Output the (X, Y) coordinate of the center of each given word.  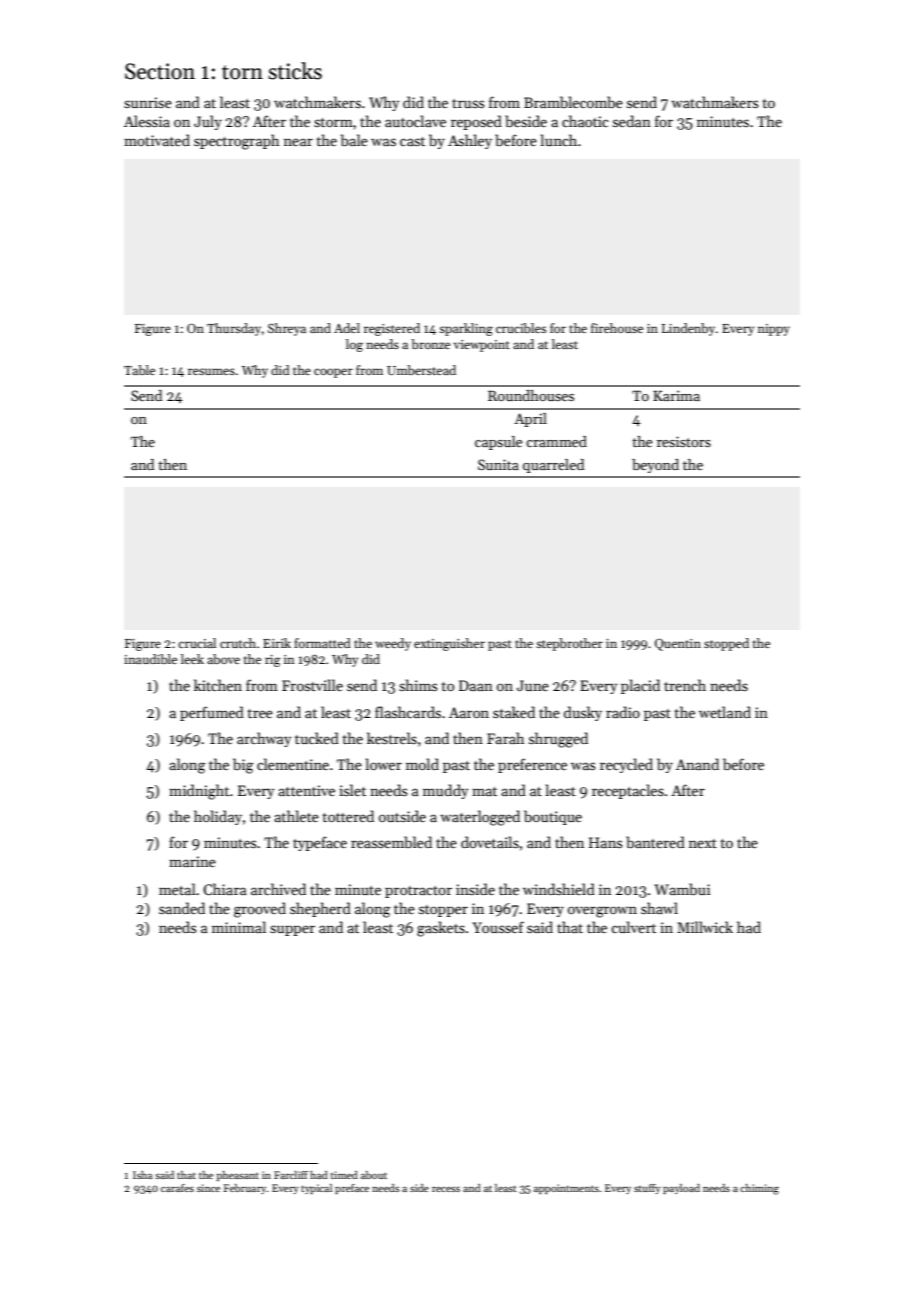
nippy (774, 330)
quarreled (554, 466)
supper (292, 930)
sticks (295, 71)
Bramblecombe (573, 102)
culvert (633, 927)
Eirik (277, 643)
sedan (632, 121)
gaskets (441, 929)
